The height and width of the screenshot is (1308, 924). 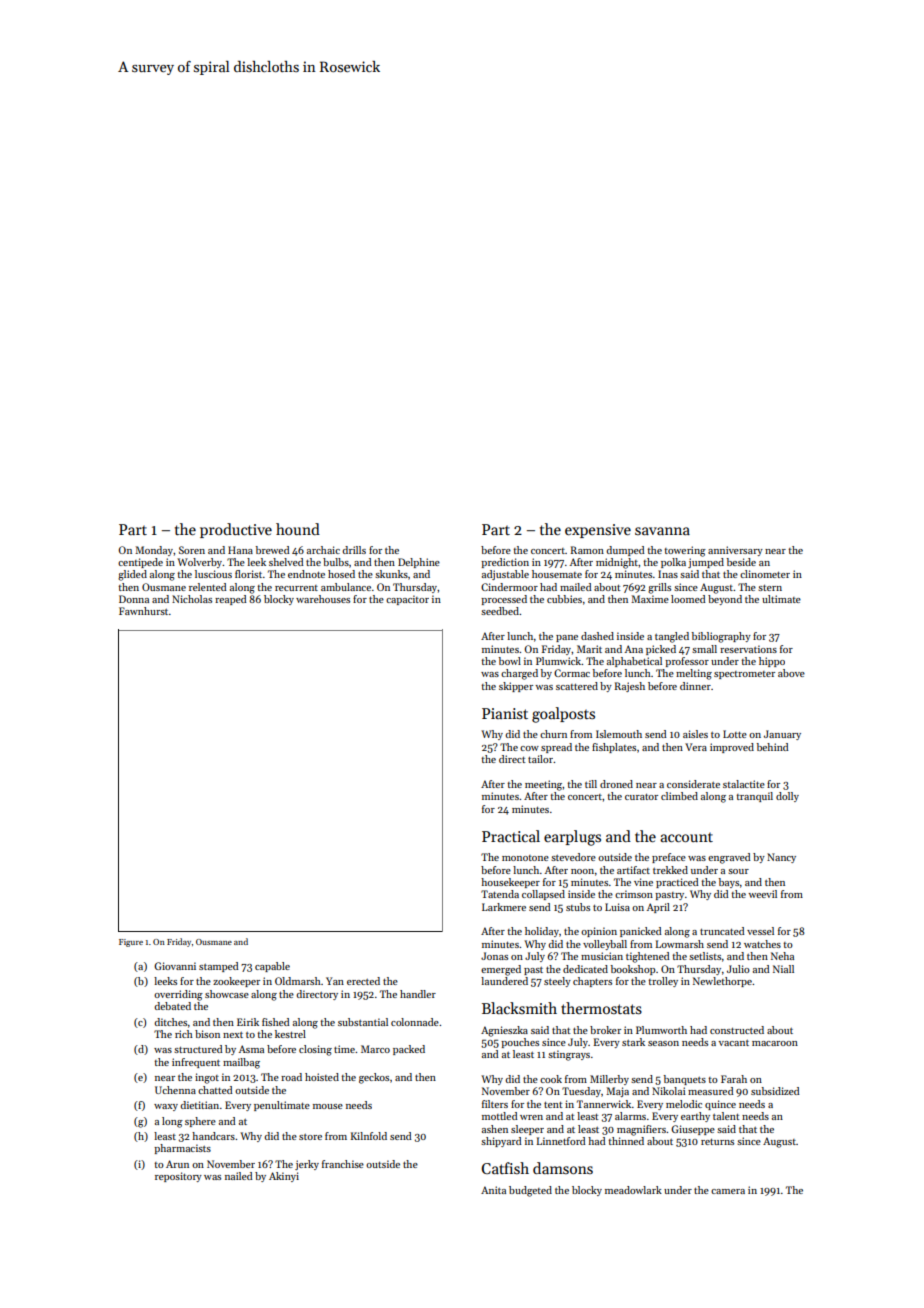 I want to click on broker, so click(x=605, y=1030).
